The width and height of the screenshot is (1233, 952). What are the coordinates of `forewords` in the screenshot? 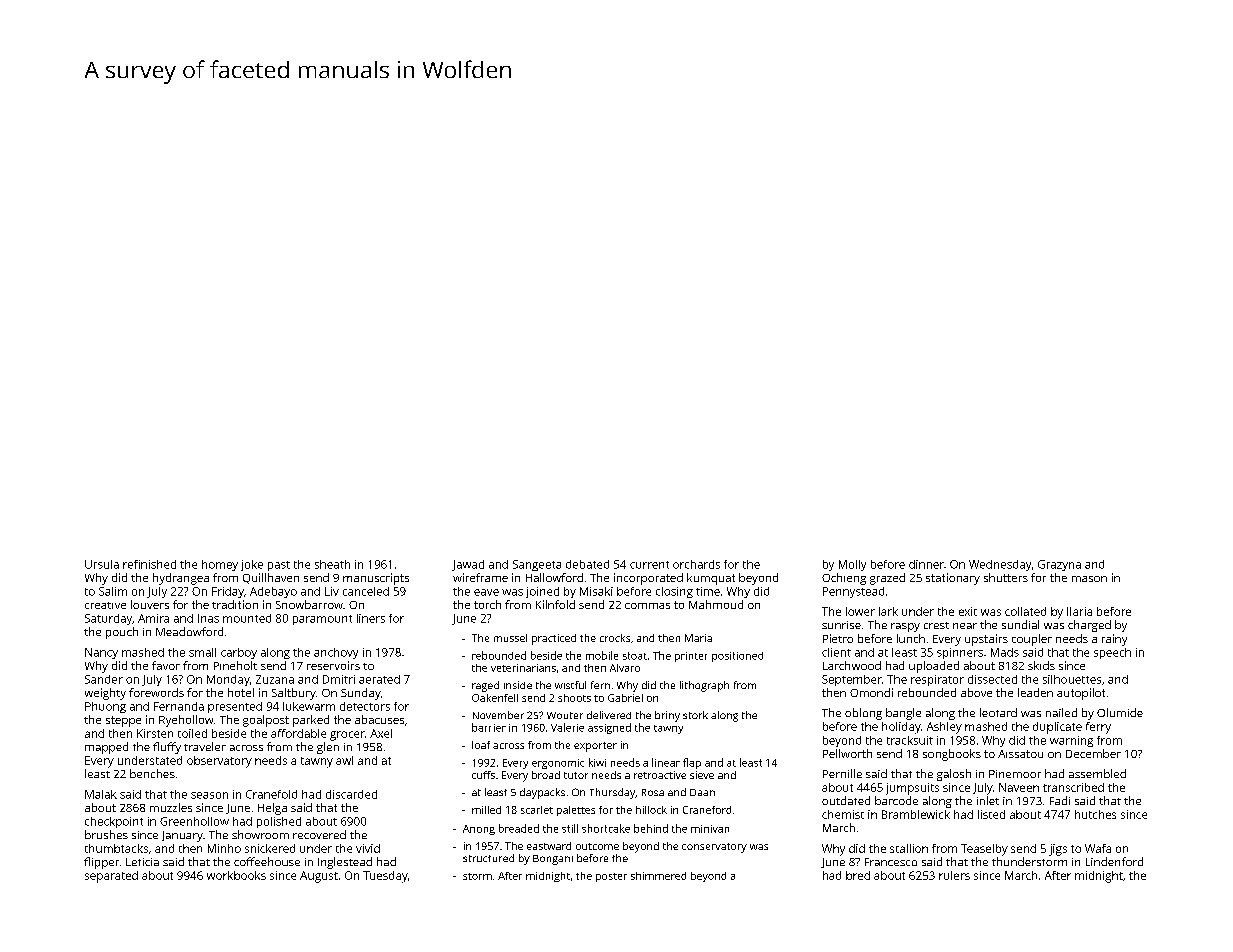 It's located at (156, 692).
